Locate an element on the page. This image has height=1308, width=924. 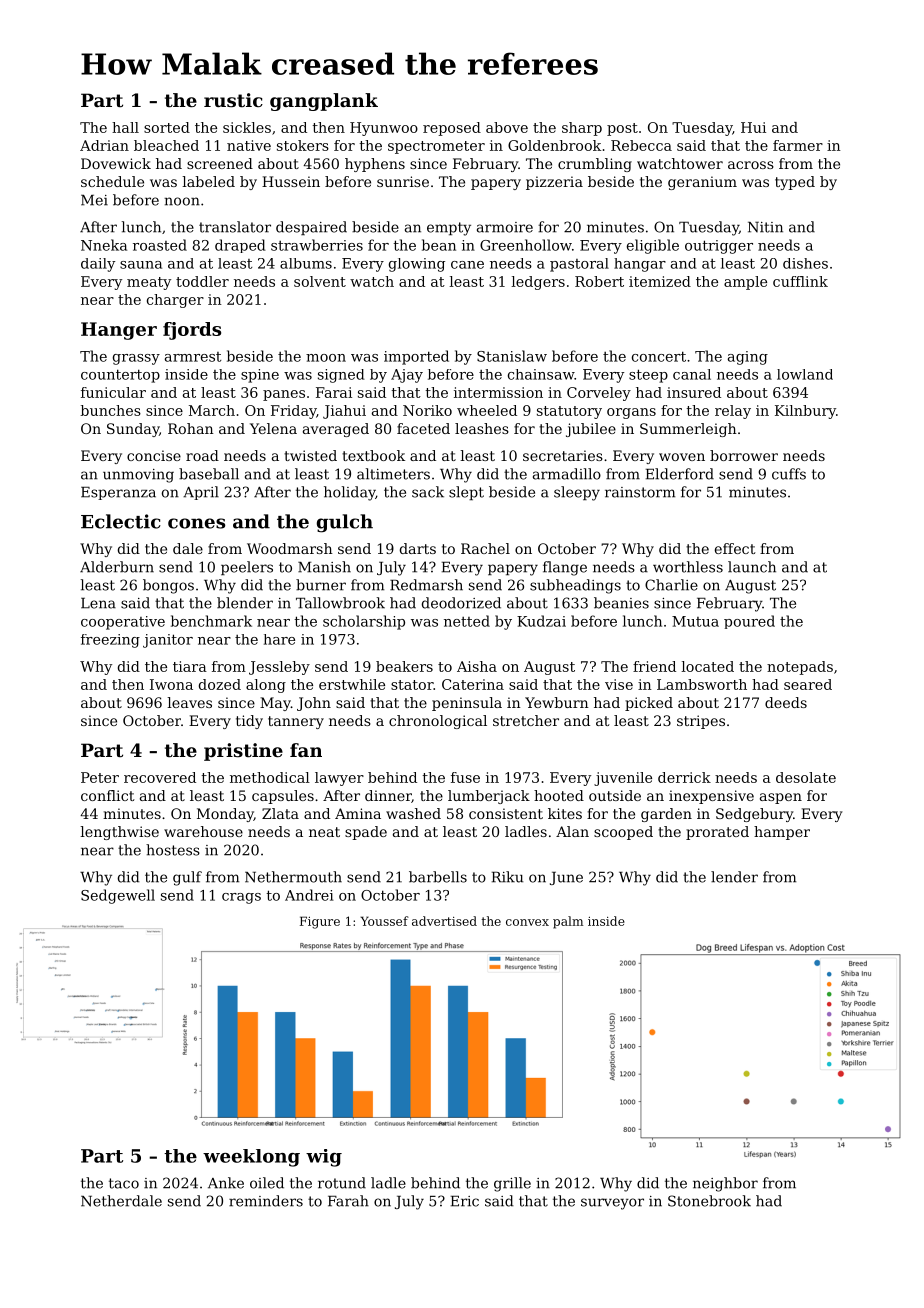
Rebecca is located at coordinates (641, 145).
